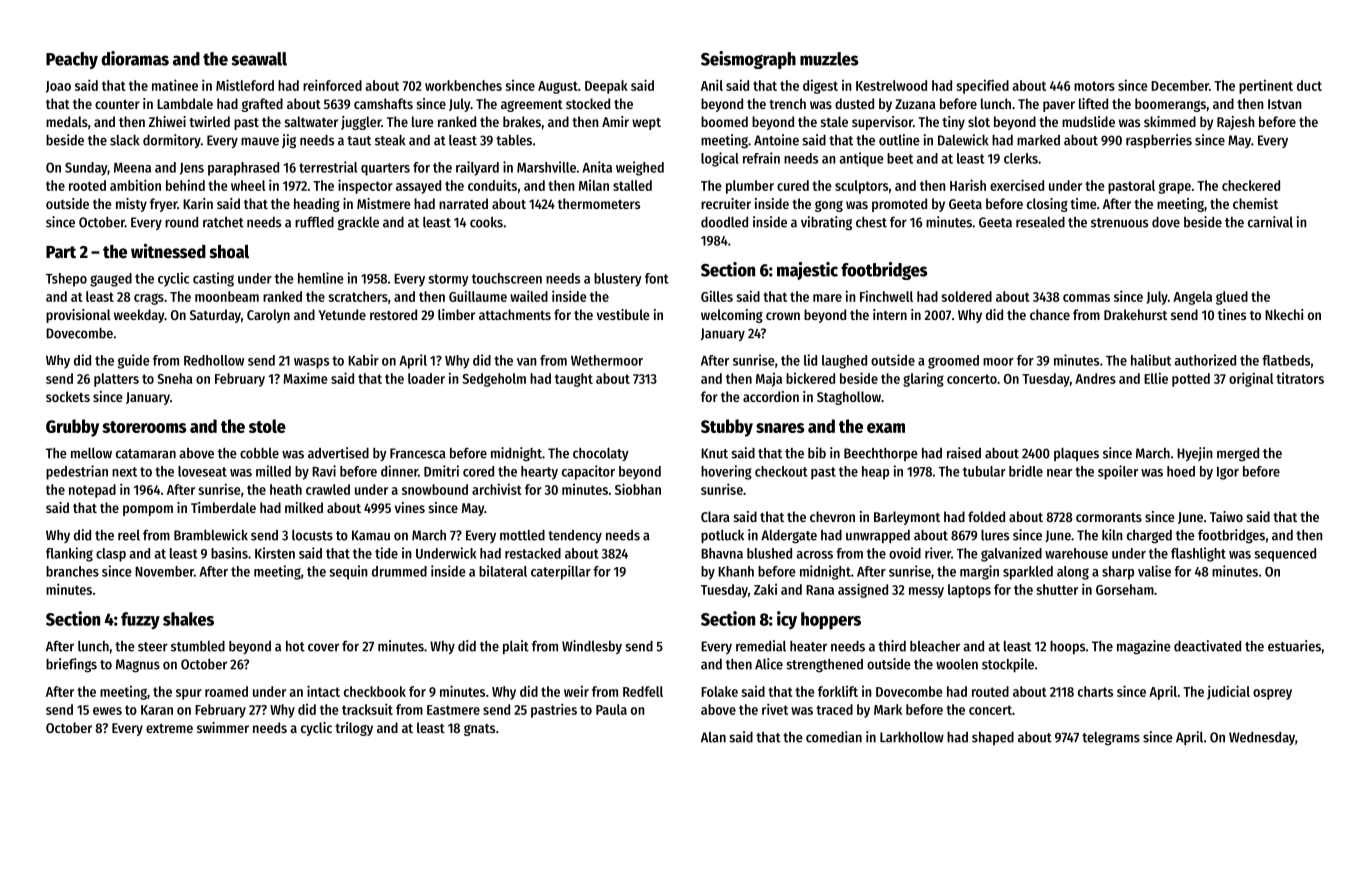 This screenshot has width=1372, height=887. What do you see at coordinates (539, 473) in the screenshot?
I see `hearty` at bounding box center [539, 473].
